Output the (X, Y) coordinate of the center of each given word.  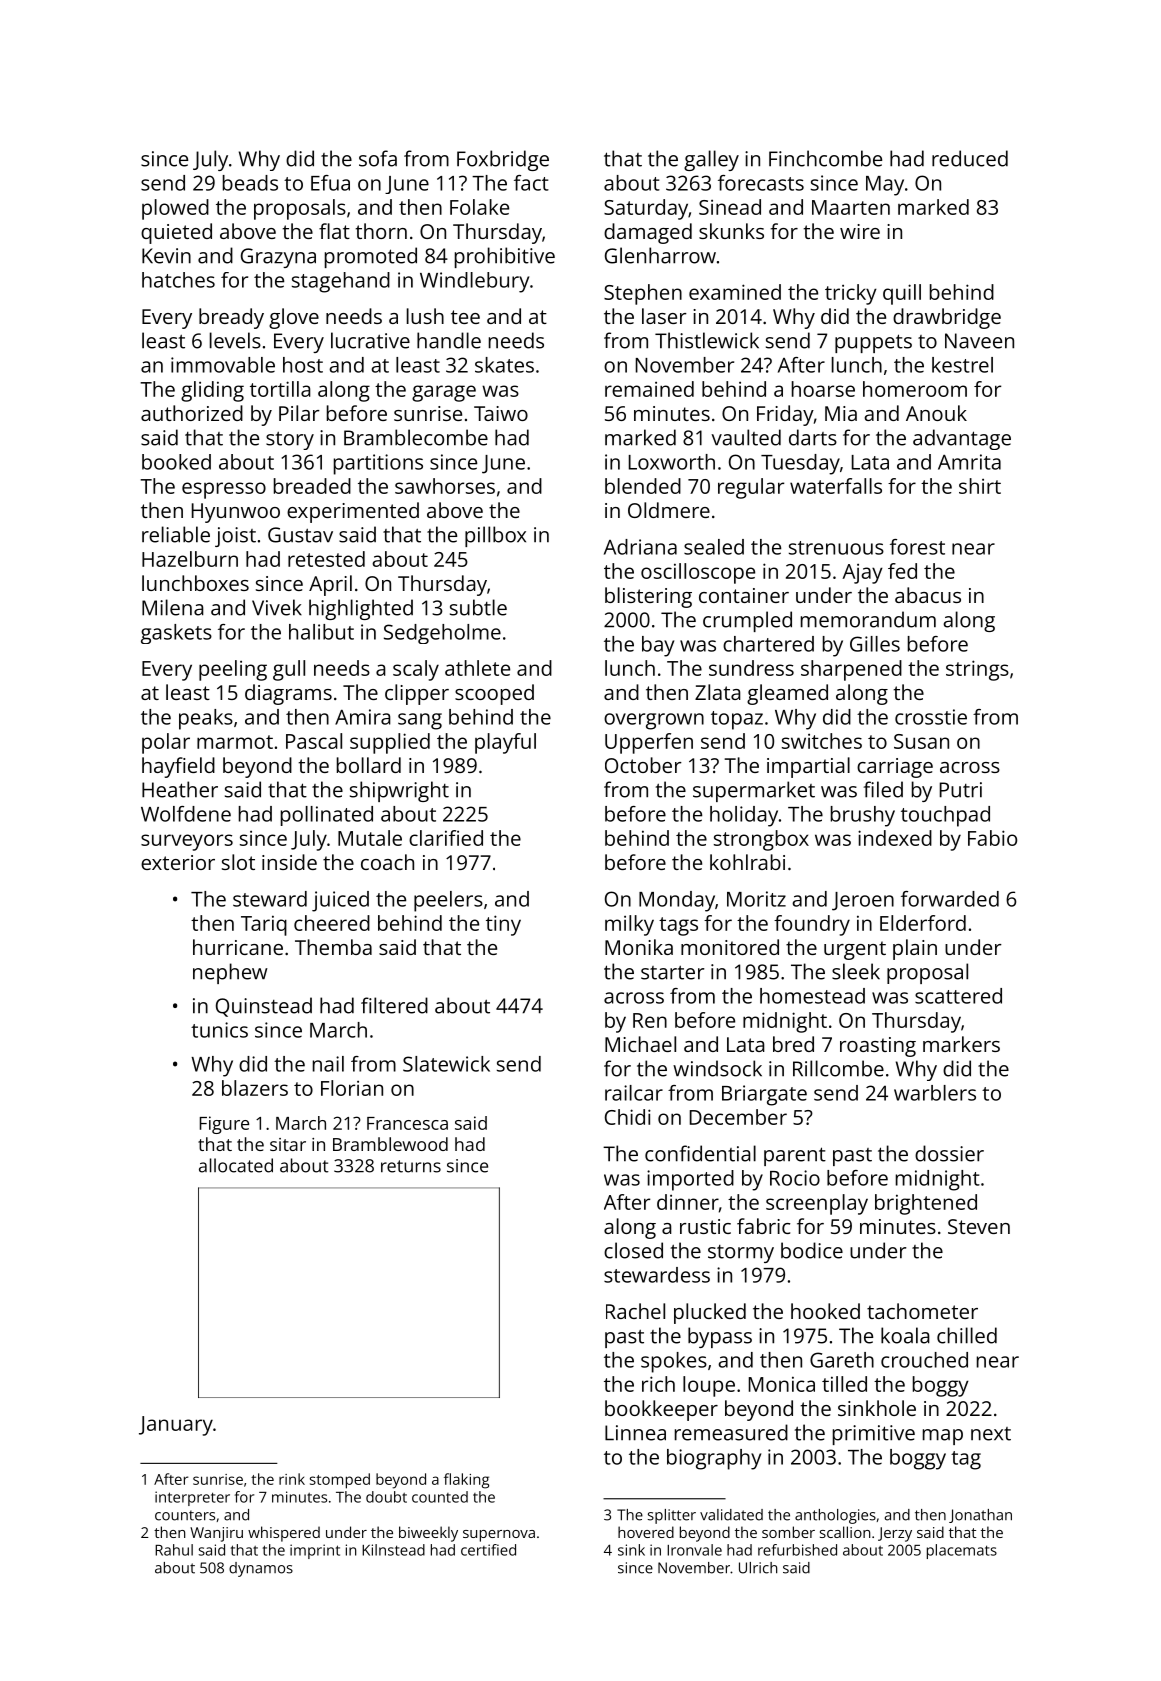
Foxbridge (503, 160)
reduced (970, 158)
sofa (378, 158)
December (738, 1117)
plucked (710, 1313)
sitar (288, 1144)
